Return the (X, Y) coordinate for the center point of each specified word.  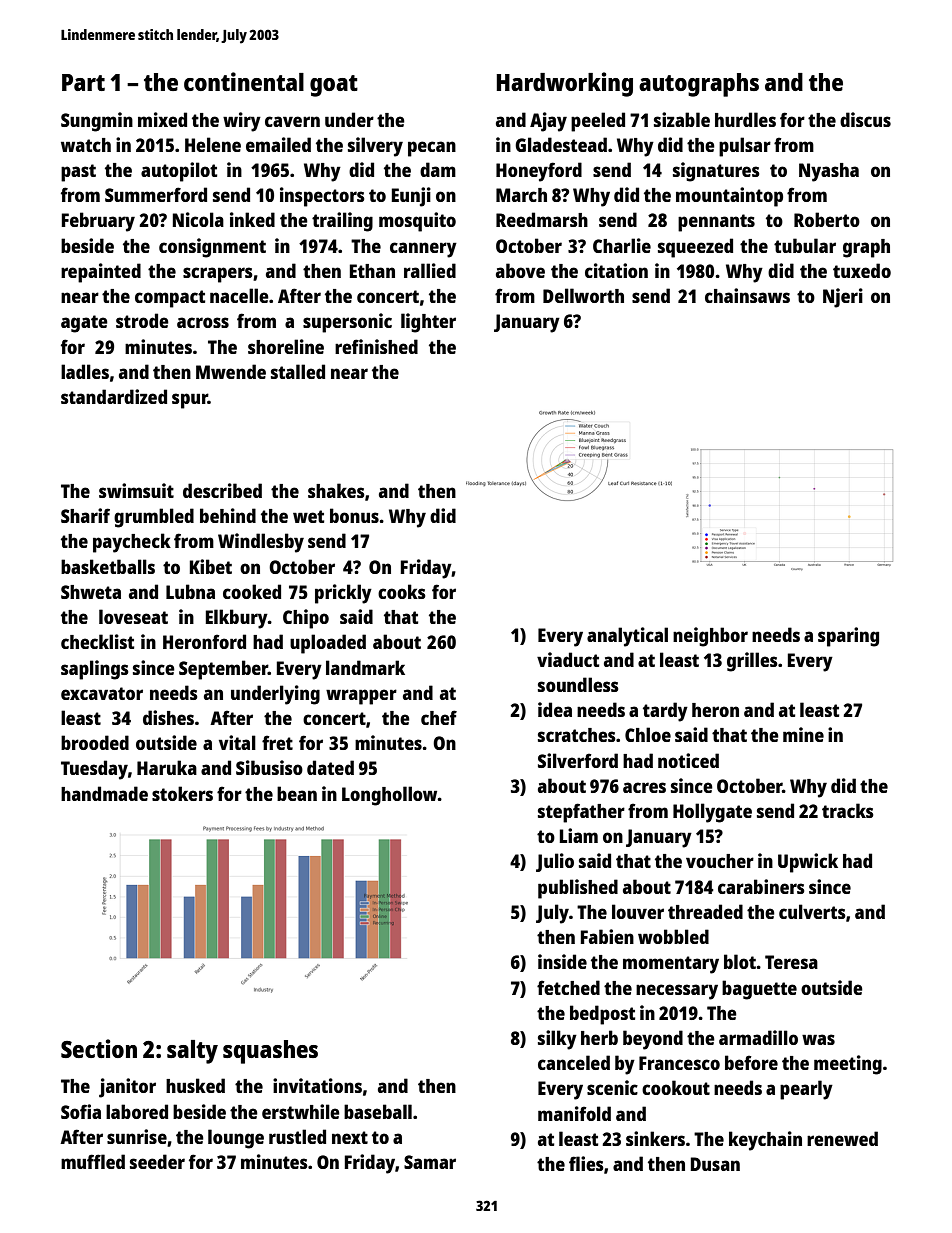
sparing (848, 637)
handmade (104, 793)
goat (334, 86)
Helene (213, 144)
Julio (555, 862)
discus (865, 119)
